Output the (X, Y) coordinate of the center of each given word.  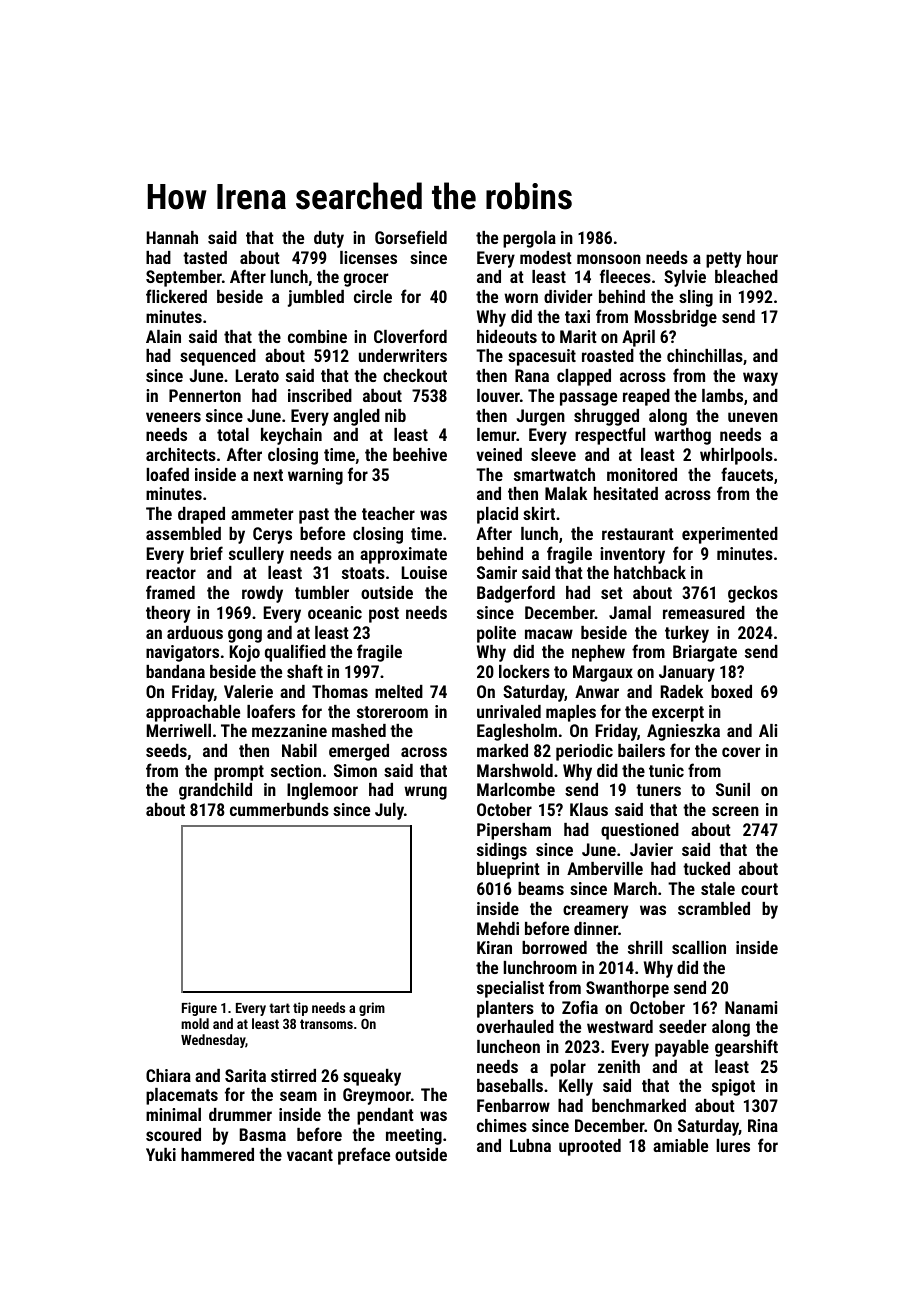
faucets (747, 474)
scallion (699, 947)
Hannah (172, 237)
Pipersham (514, 831)
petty (723, 260)
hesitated (626, 493)
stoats (363, 573)
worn (521, 298)
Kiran (494, 947)
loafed (168, 474)
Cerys (272, 535)
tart (279, 1008)
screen (735, 811)
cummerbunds (279, 809)
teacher (388, 513)
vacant (310, 1155)
